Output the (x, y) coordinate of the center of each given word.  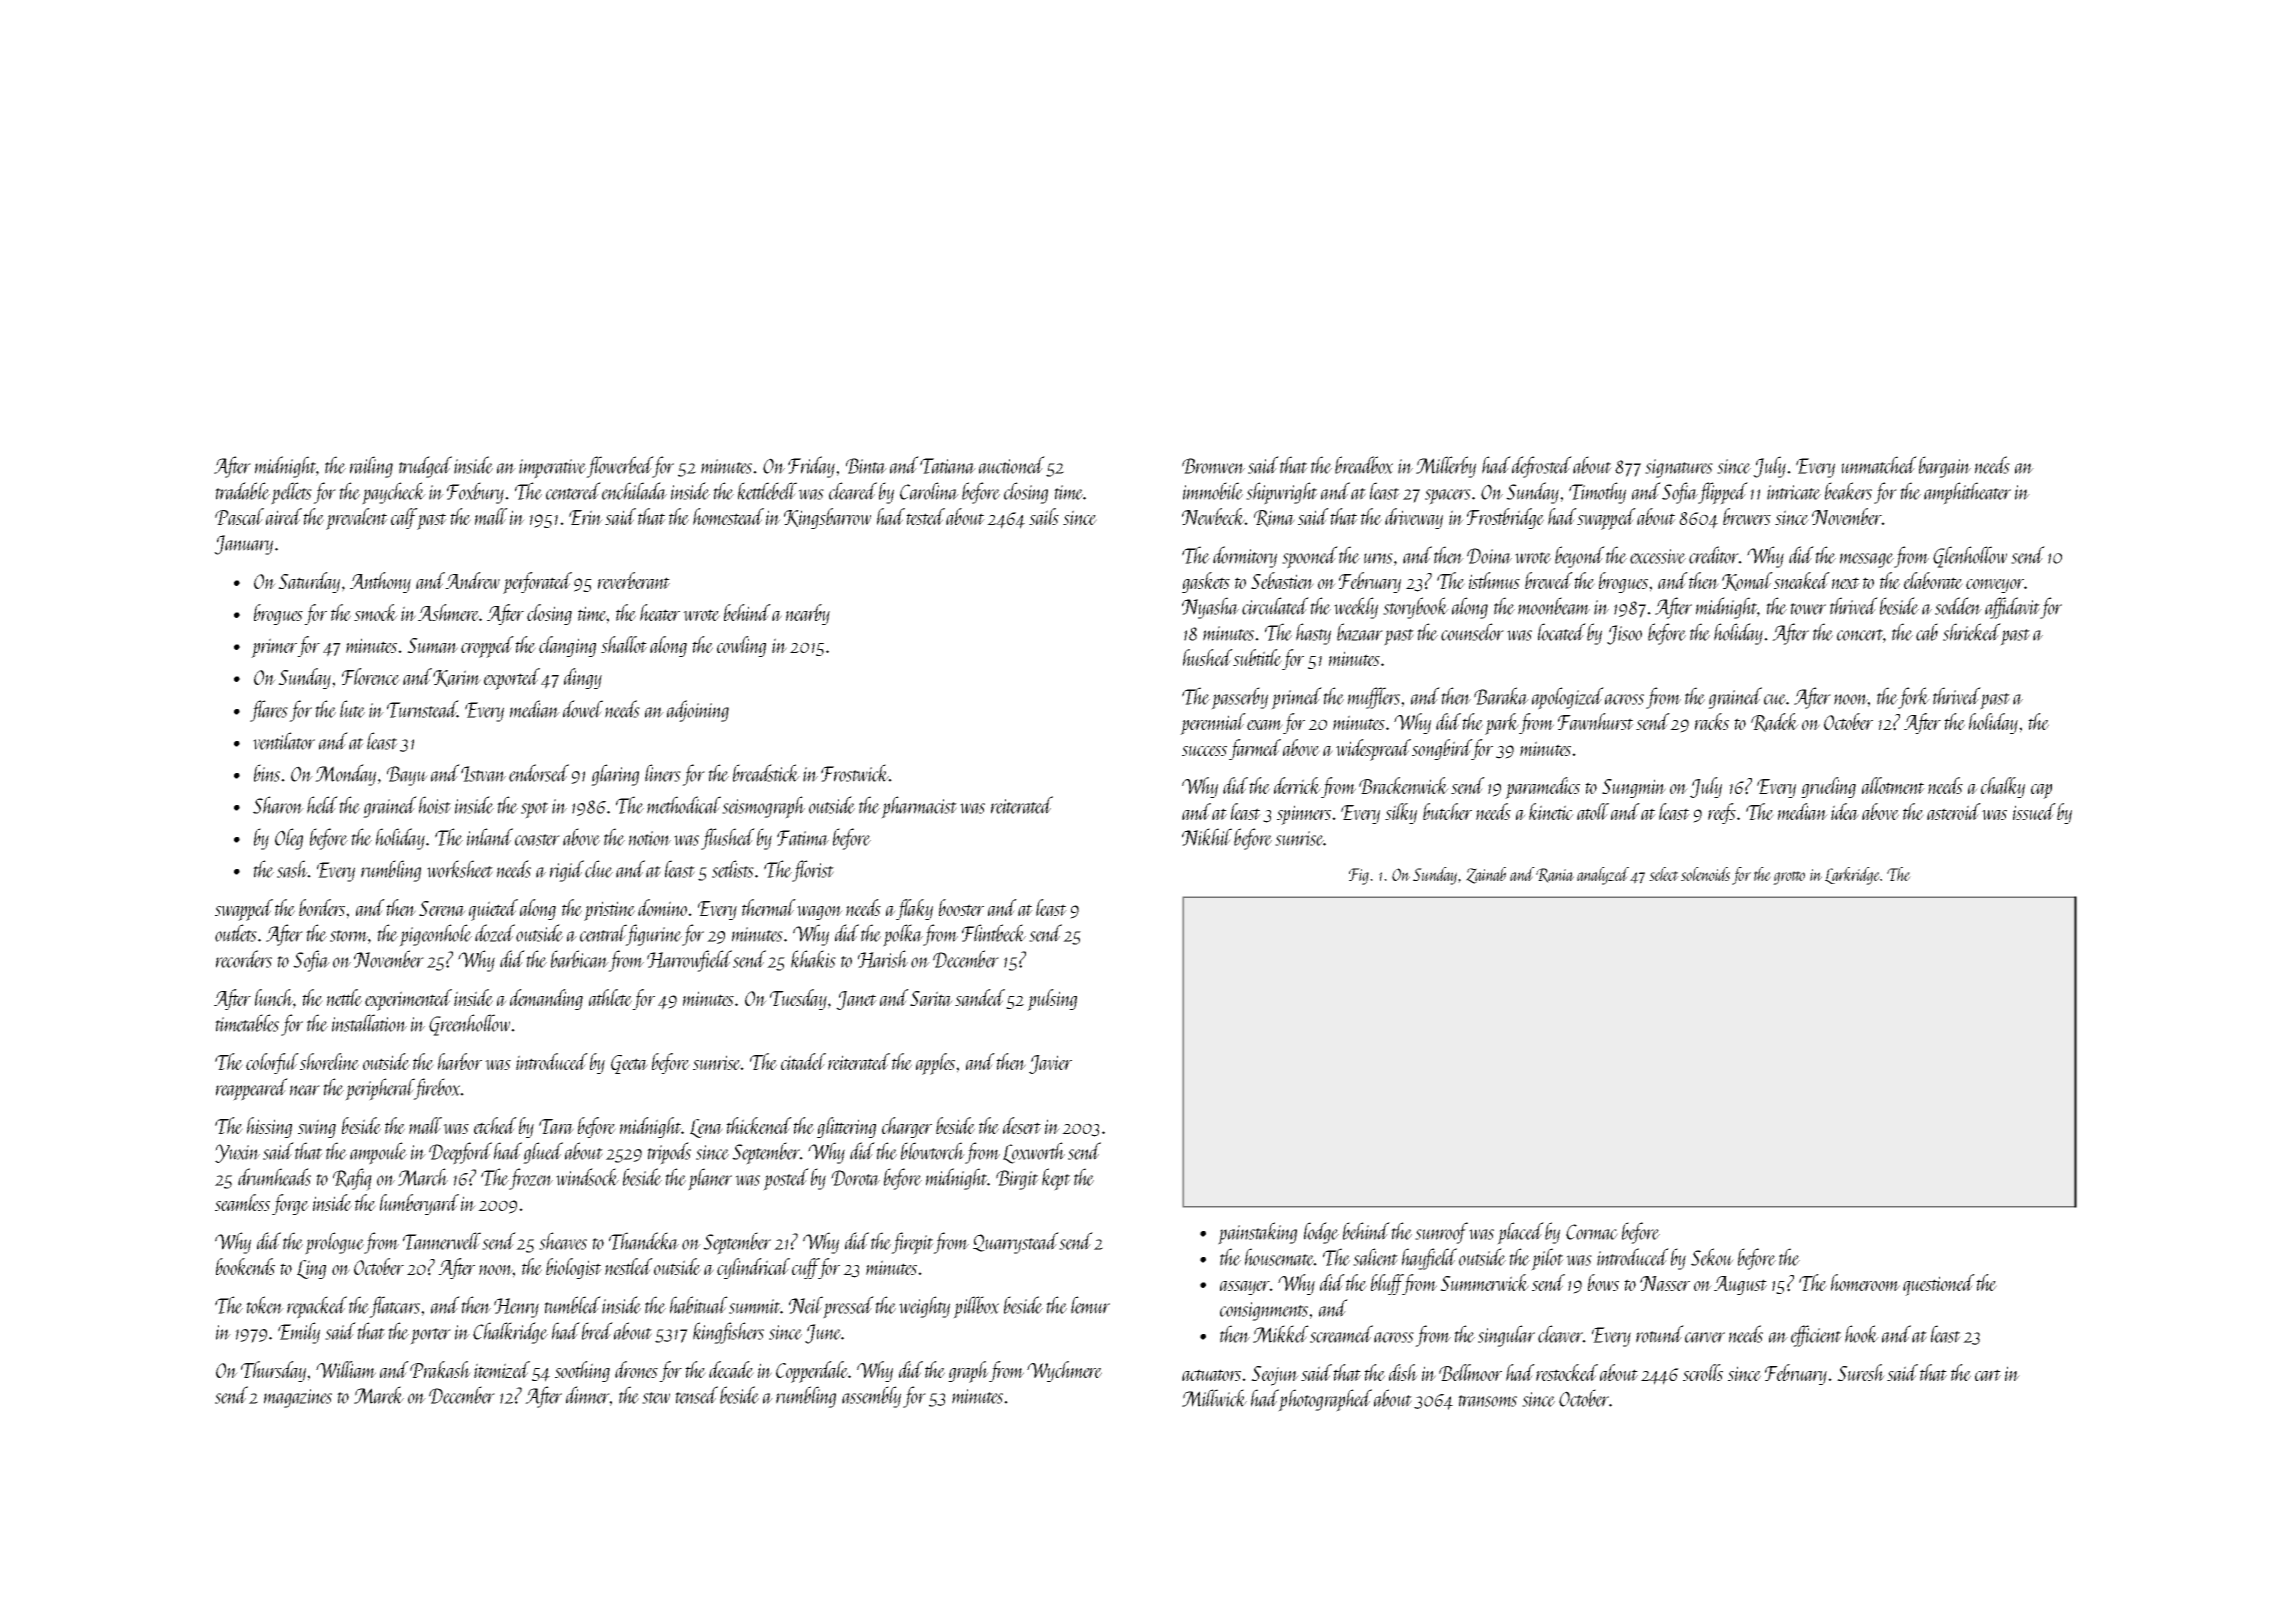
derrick (1297, 785)
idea (1845, 811)
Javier (1050, 1064)
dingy (583, 678)
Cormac (1592, 1232)
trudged (425, 467)
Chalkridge (510, 1333)
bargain (1945, 467)
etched (495, 1125)
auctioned (1012, 465)
